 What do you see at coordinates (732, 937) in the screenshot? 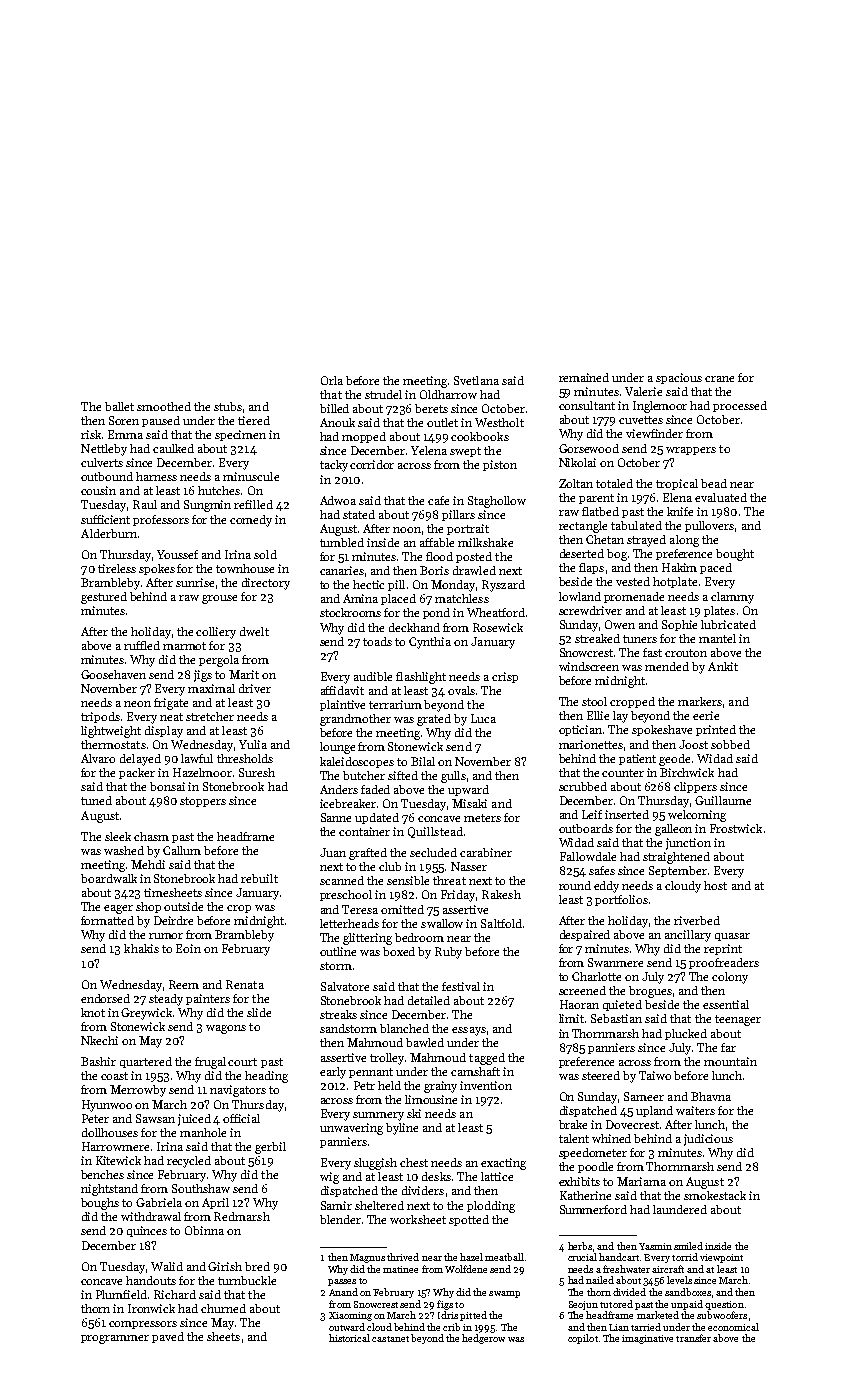
I see `quasar` at bounding box center [732, 937].
